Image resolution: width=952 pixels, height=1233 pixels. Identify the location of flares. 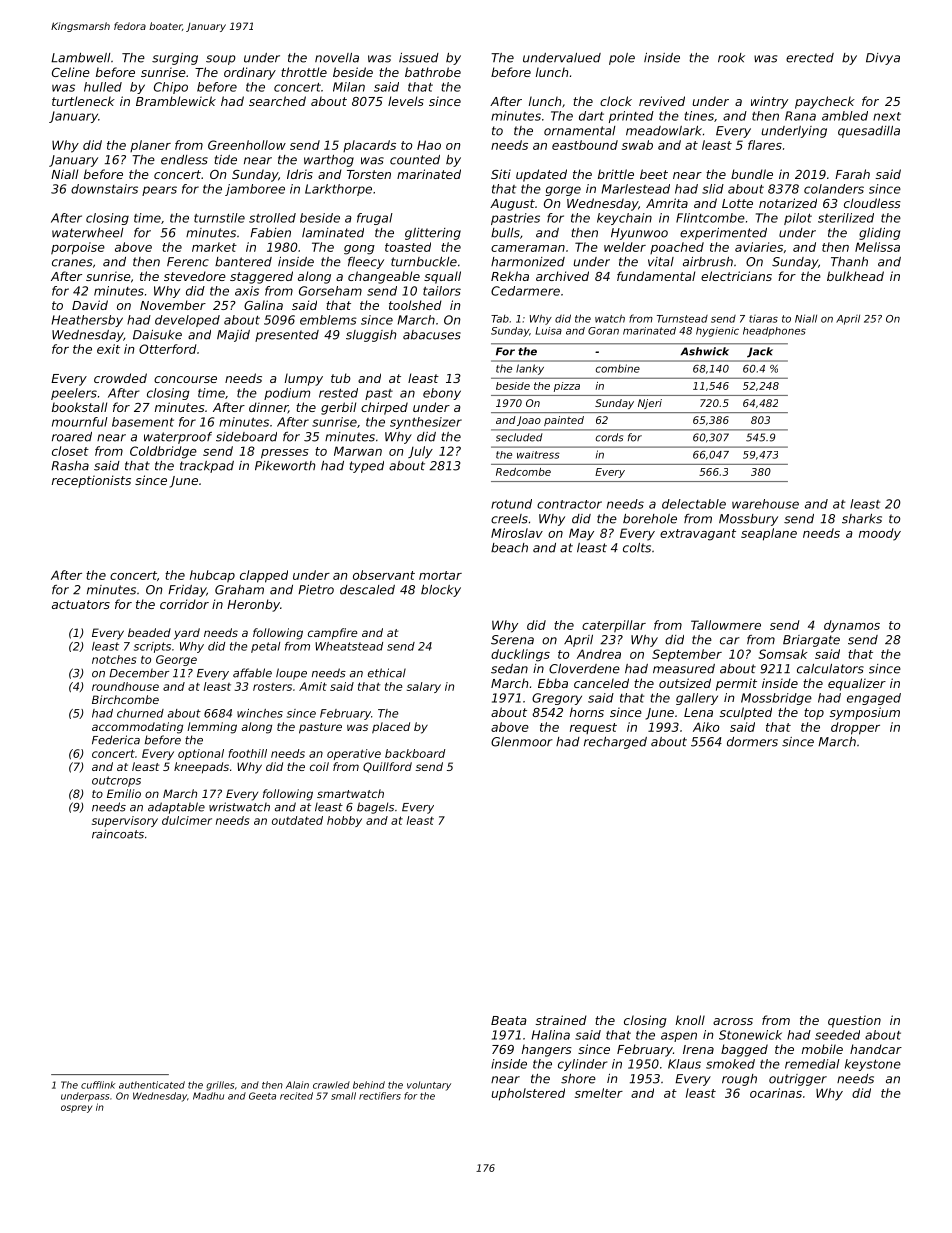
(765, 145).
